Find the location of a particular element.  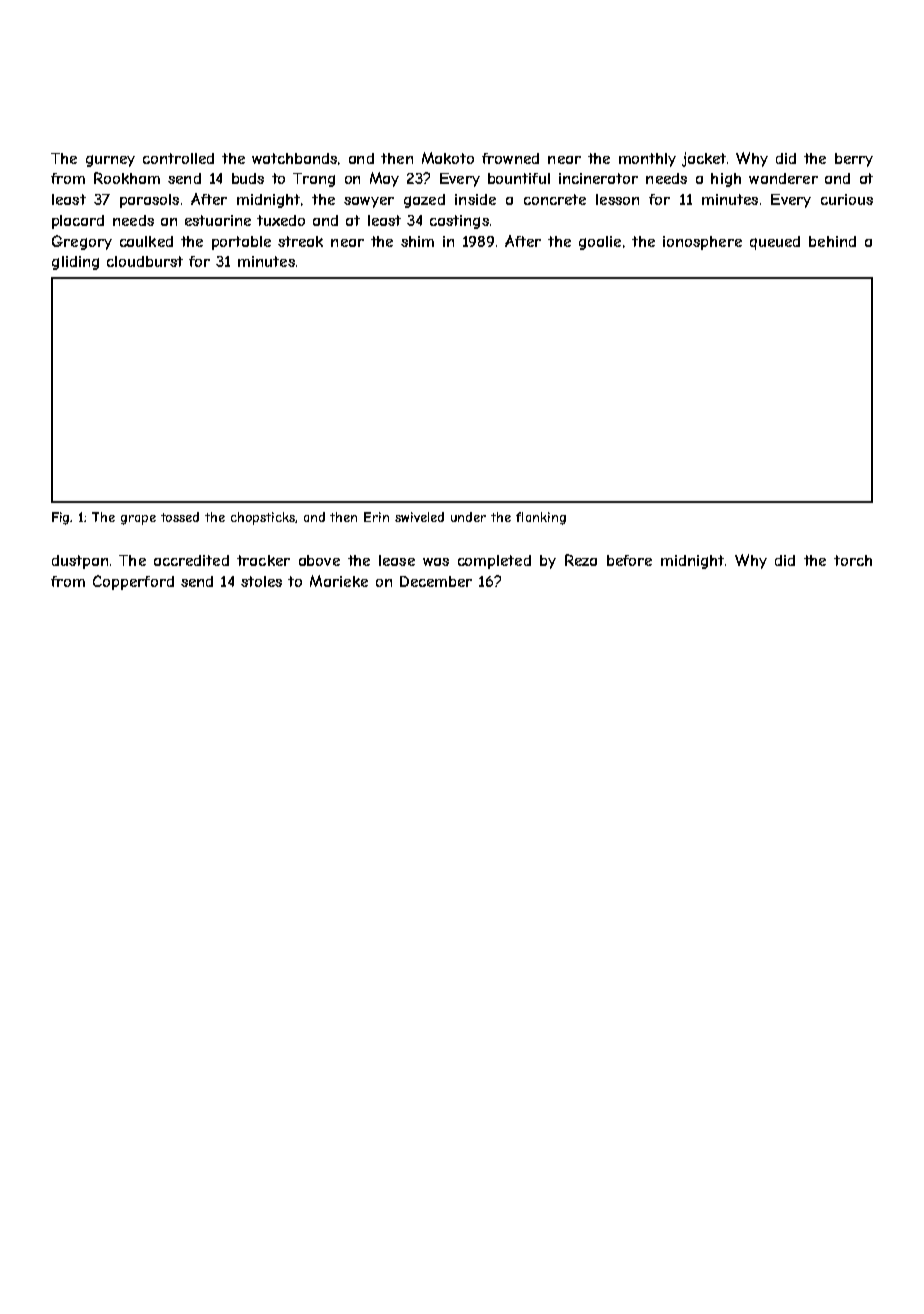

tossed is located at coordinates (180, 517).
